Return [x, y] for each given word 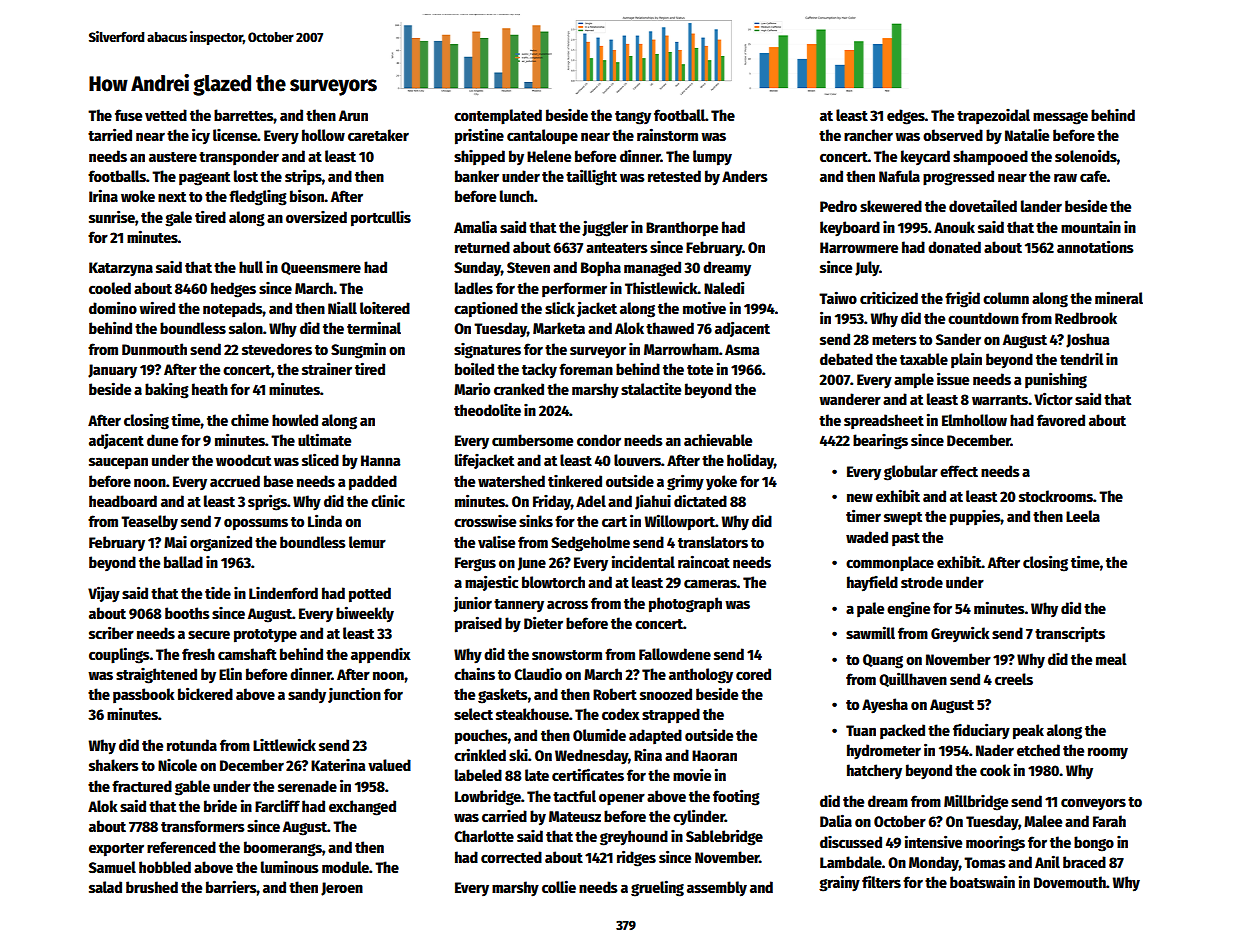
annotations [1095, 246]
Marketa [559, 328]
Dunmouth [154, 349]
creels [1014, 679]
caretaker [378, 135]
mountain [1091, 227]
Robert [615, 694]
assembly [717, 889]
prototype [265, 636]
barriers [231, 886]
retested [674, 176]
